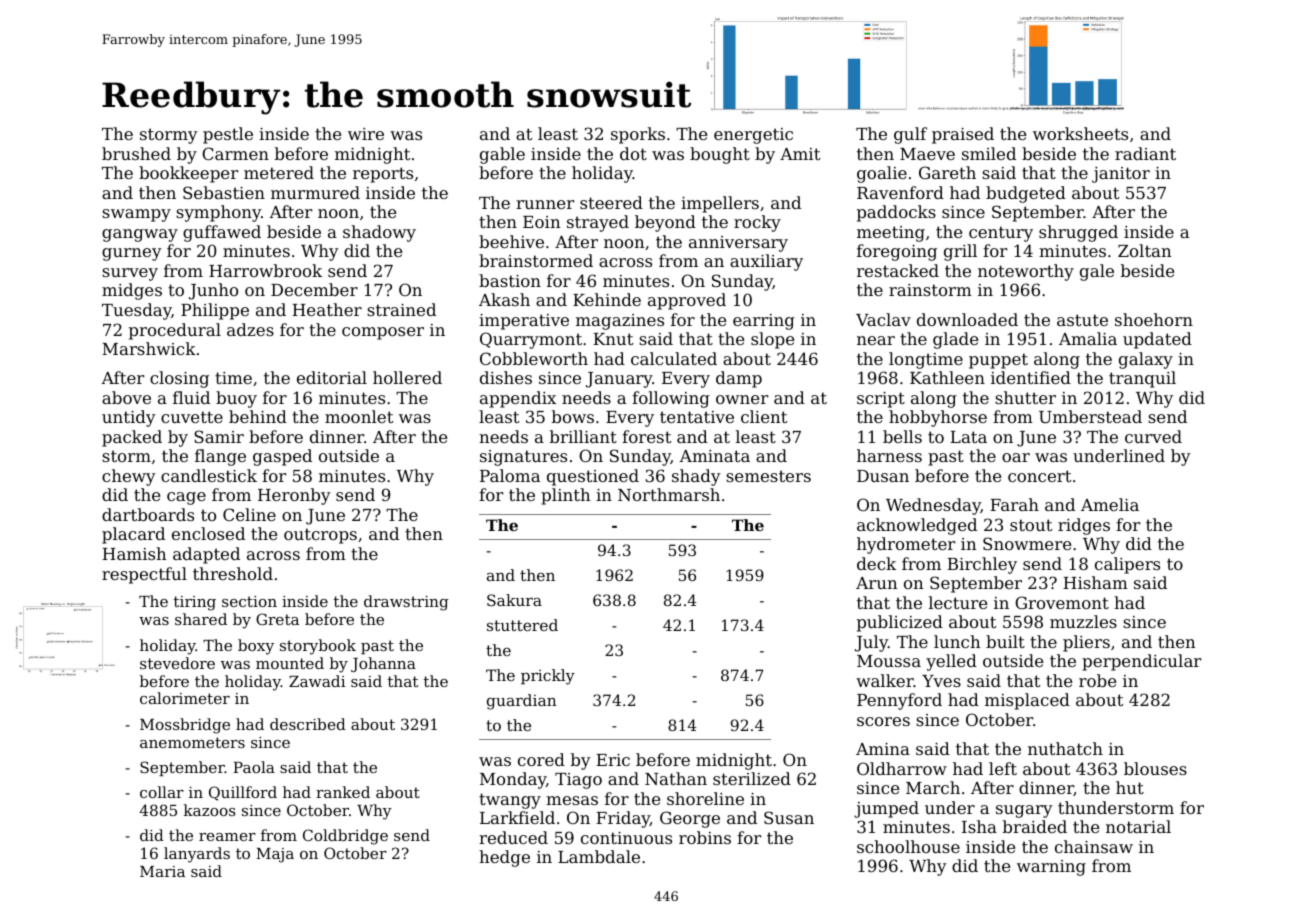 The image size is (1308, 924). I want to click on deck, so click(876, 563).
